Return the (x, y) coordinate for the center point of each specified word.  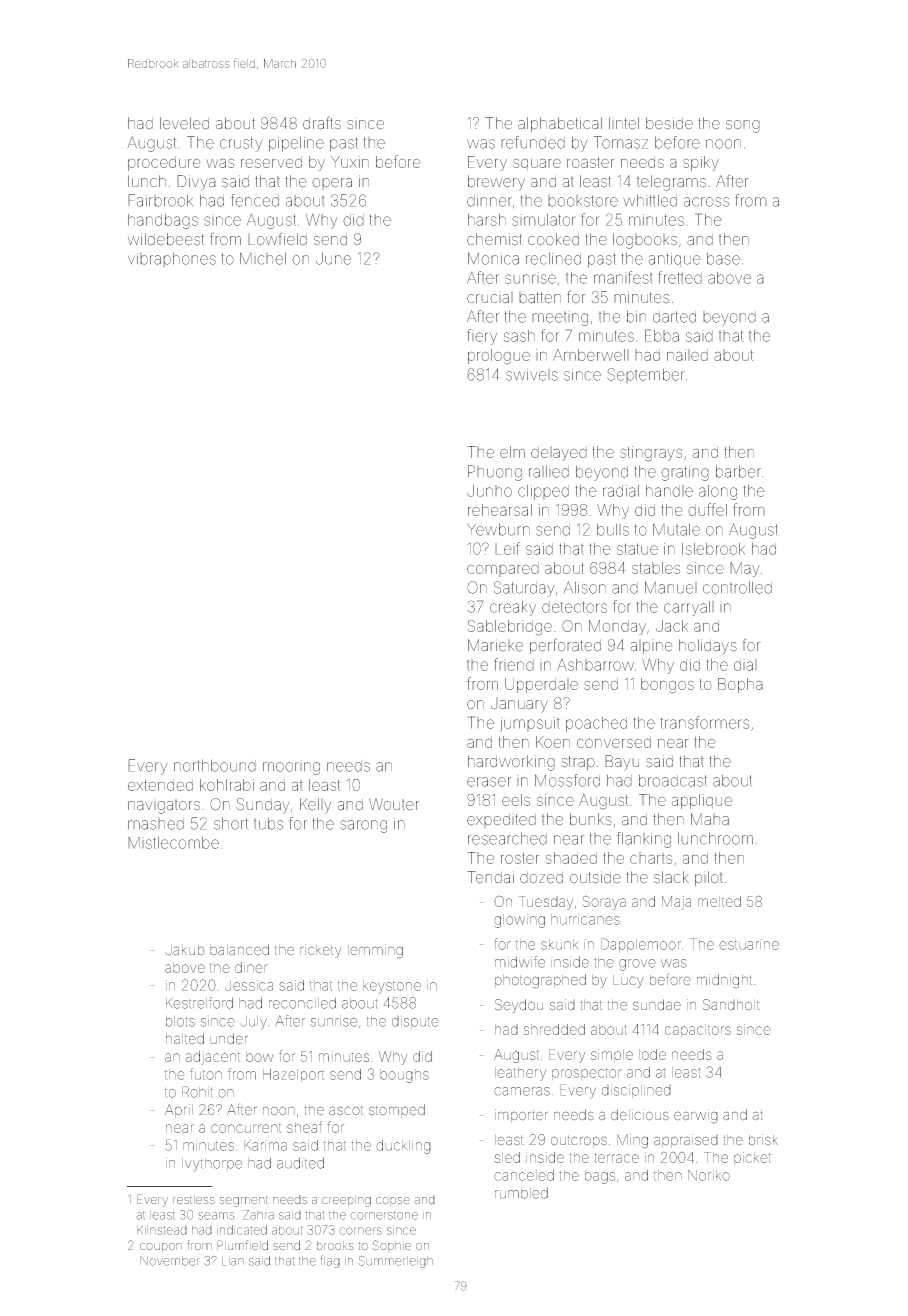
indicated (242, 1230)
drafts (322, 123)
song (743, 126)
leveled (184, 123)
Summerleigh (396, 1262)
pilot (709, 878)
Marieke (495, 645)
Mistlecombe (173, 843)
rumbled (521, 1193)
